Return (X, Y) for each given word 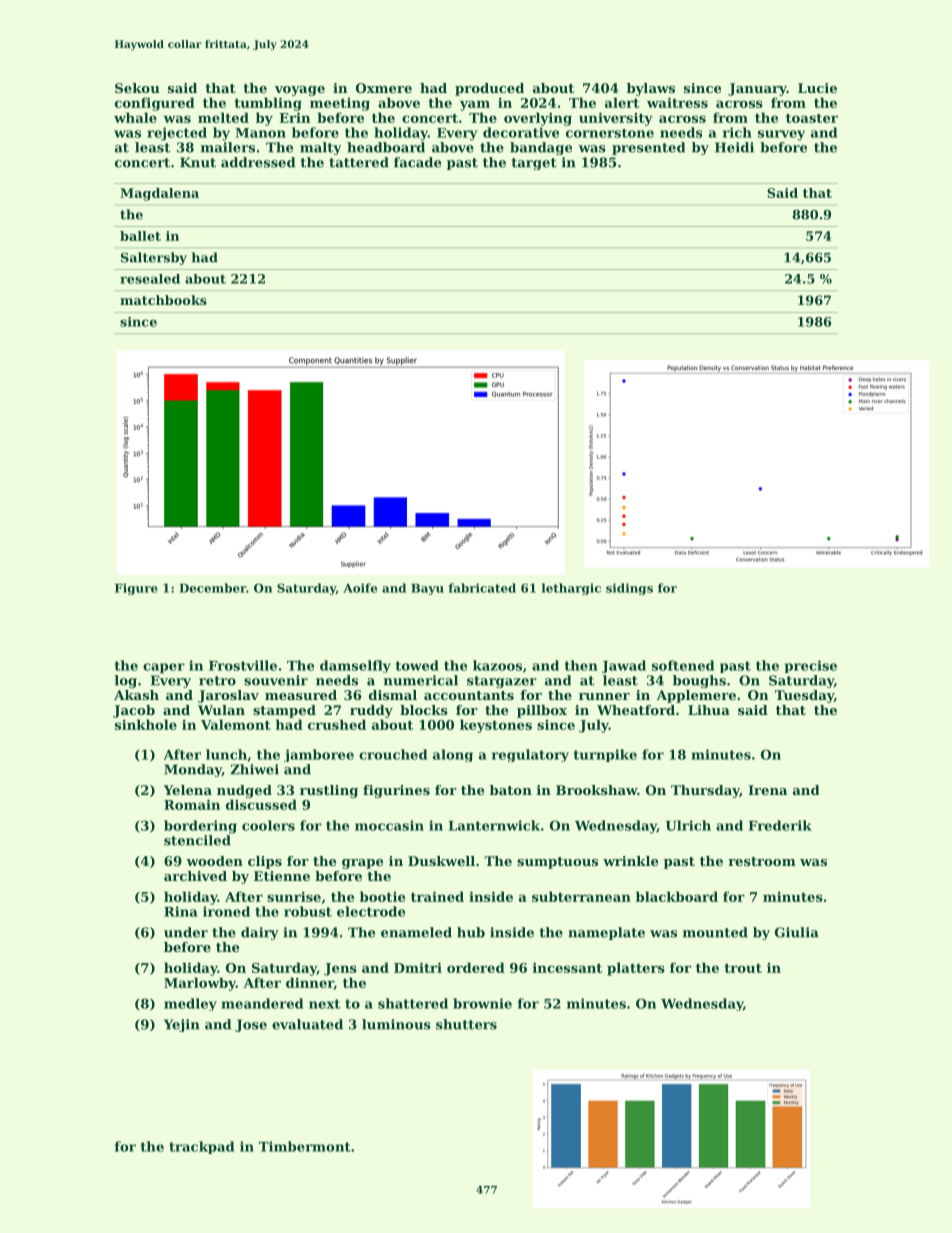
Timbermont (305, 1146)
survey (781, 135)
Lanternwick (494, 825)
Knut (198, 162)
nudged (244, 791)
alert (622, 102)
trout (743, 968)
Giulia (797, 932)
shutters (466, 1024)
